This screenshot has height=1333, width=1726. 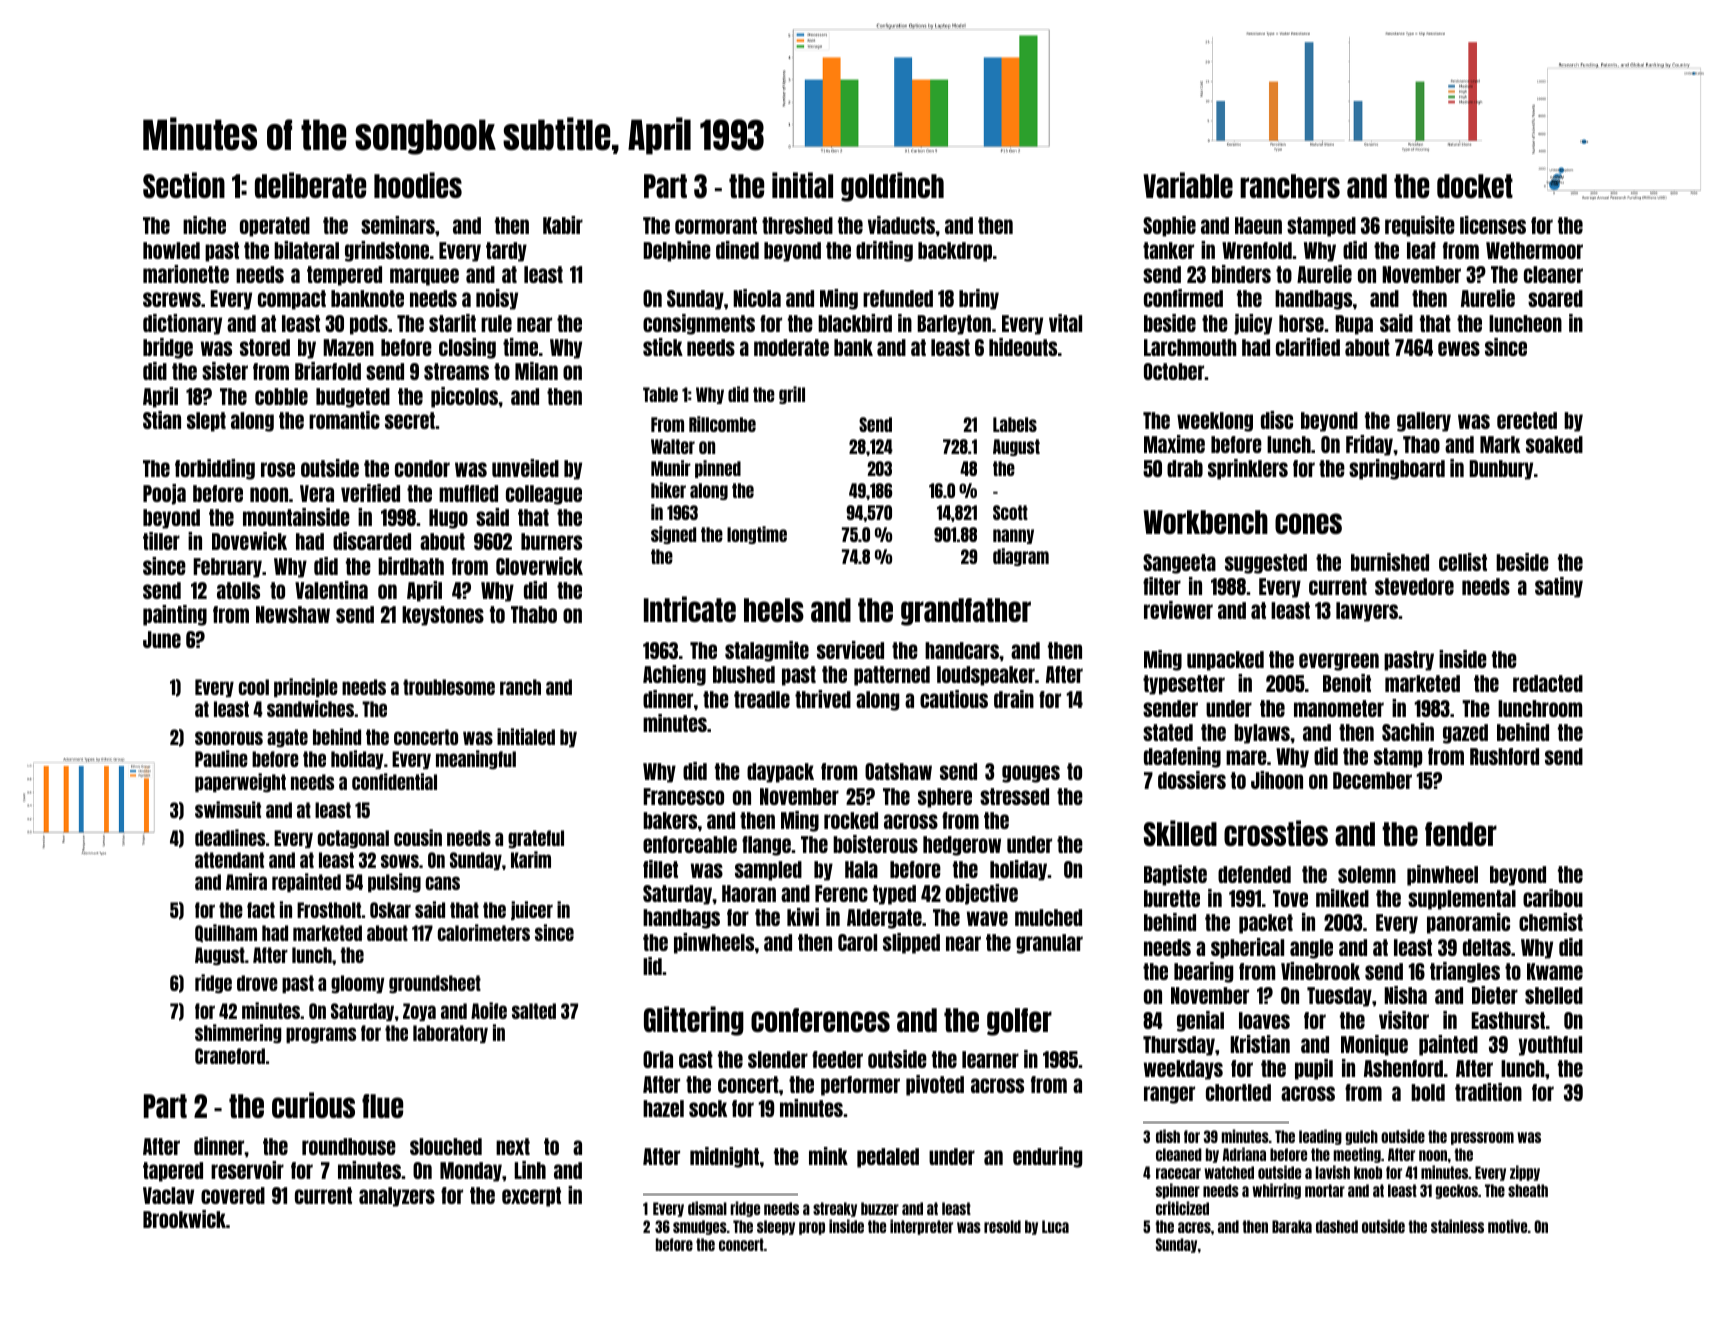 What do you see at coordinates (1337, 1226) in the screenshot?
I see `dashed` at bounding box center [1337, 1226].
